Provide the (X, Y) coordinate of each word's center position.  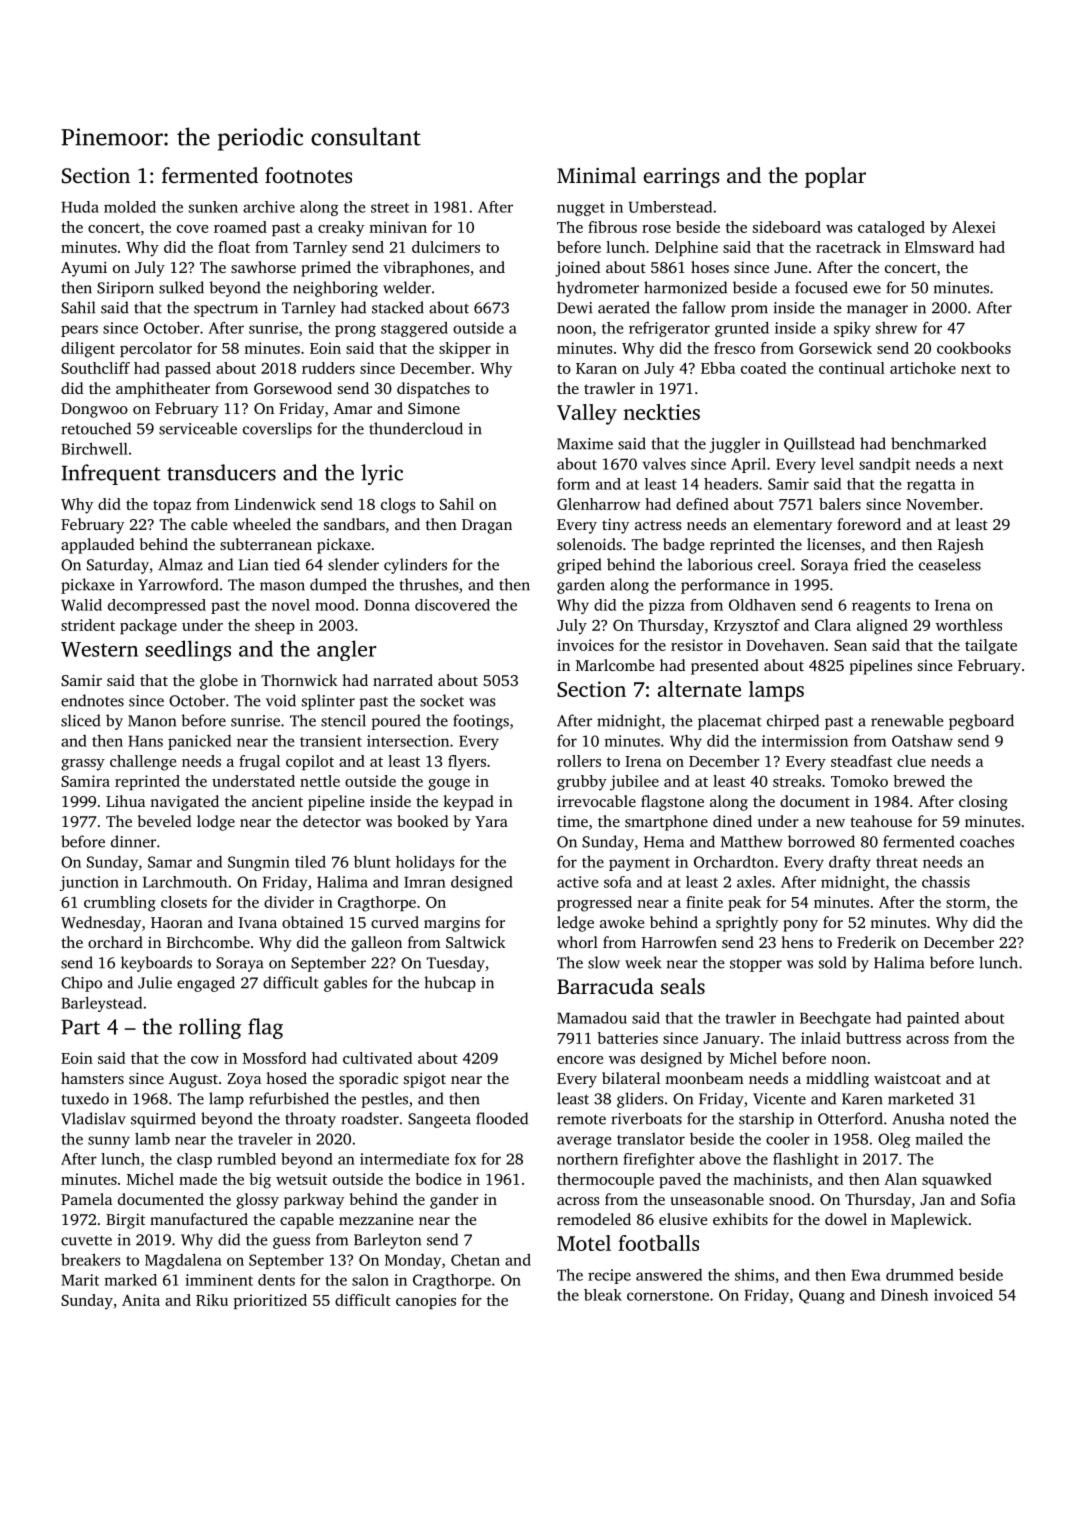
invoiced (963, 1295)
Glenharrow (598, 504)
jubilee (634, 783)
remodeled (594, 1219)
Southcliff (95, 368)
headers (731, 484)
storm (966, 903)
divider (289, 902)
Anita (141, 1300)
